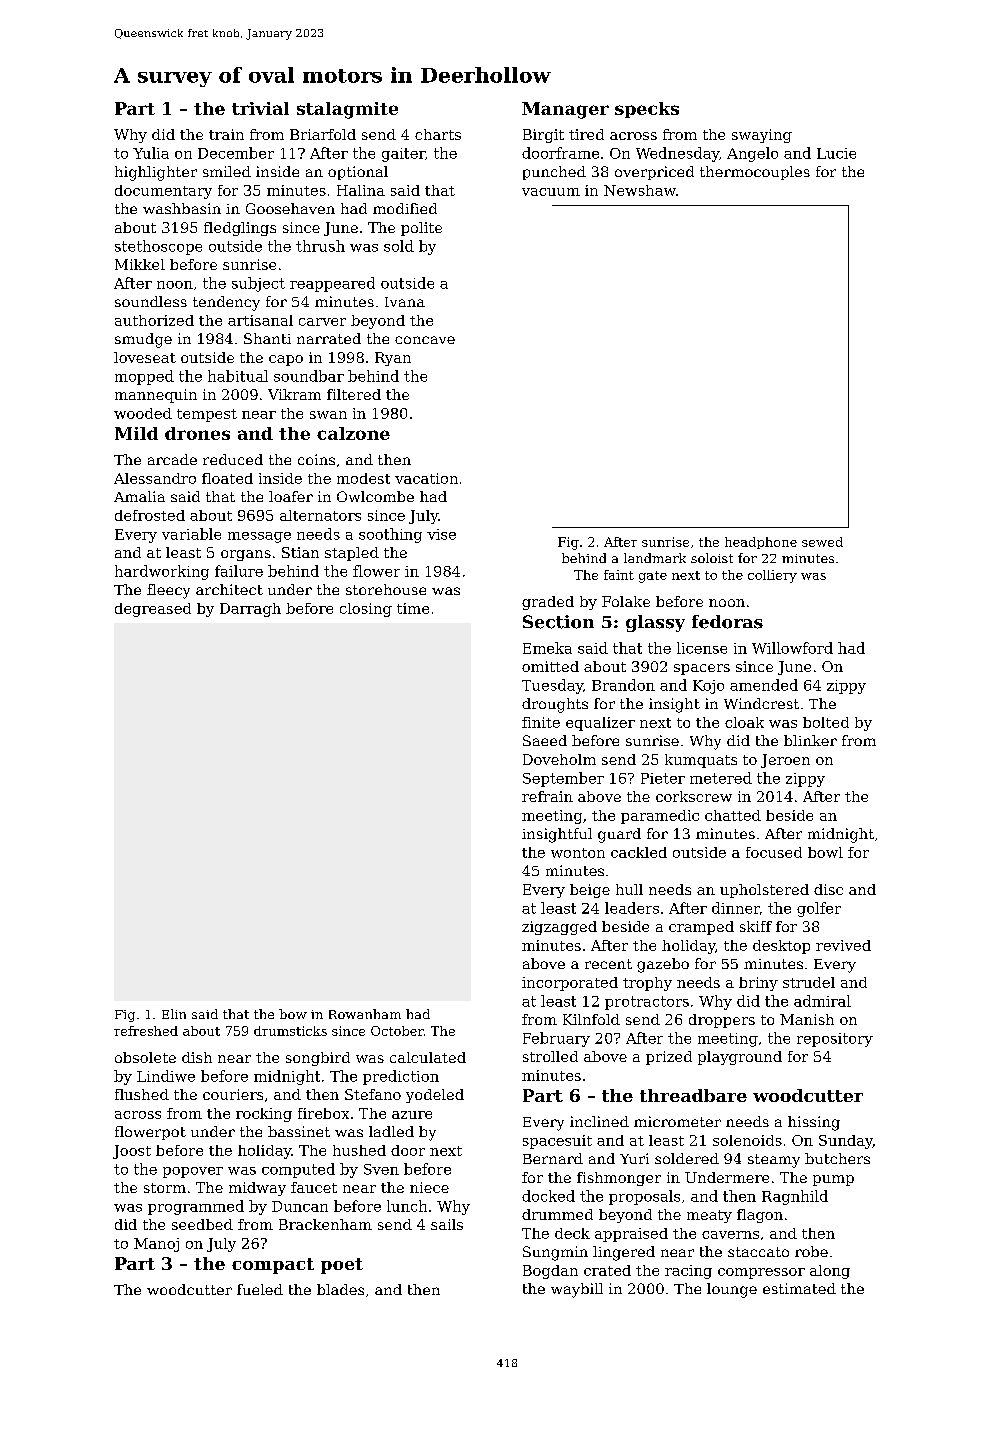 The height and width of the image is (1438, 993). I want to click on refrain, so click(547, 796).
